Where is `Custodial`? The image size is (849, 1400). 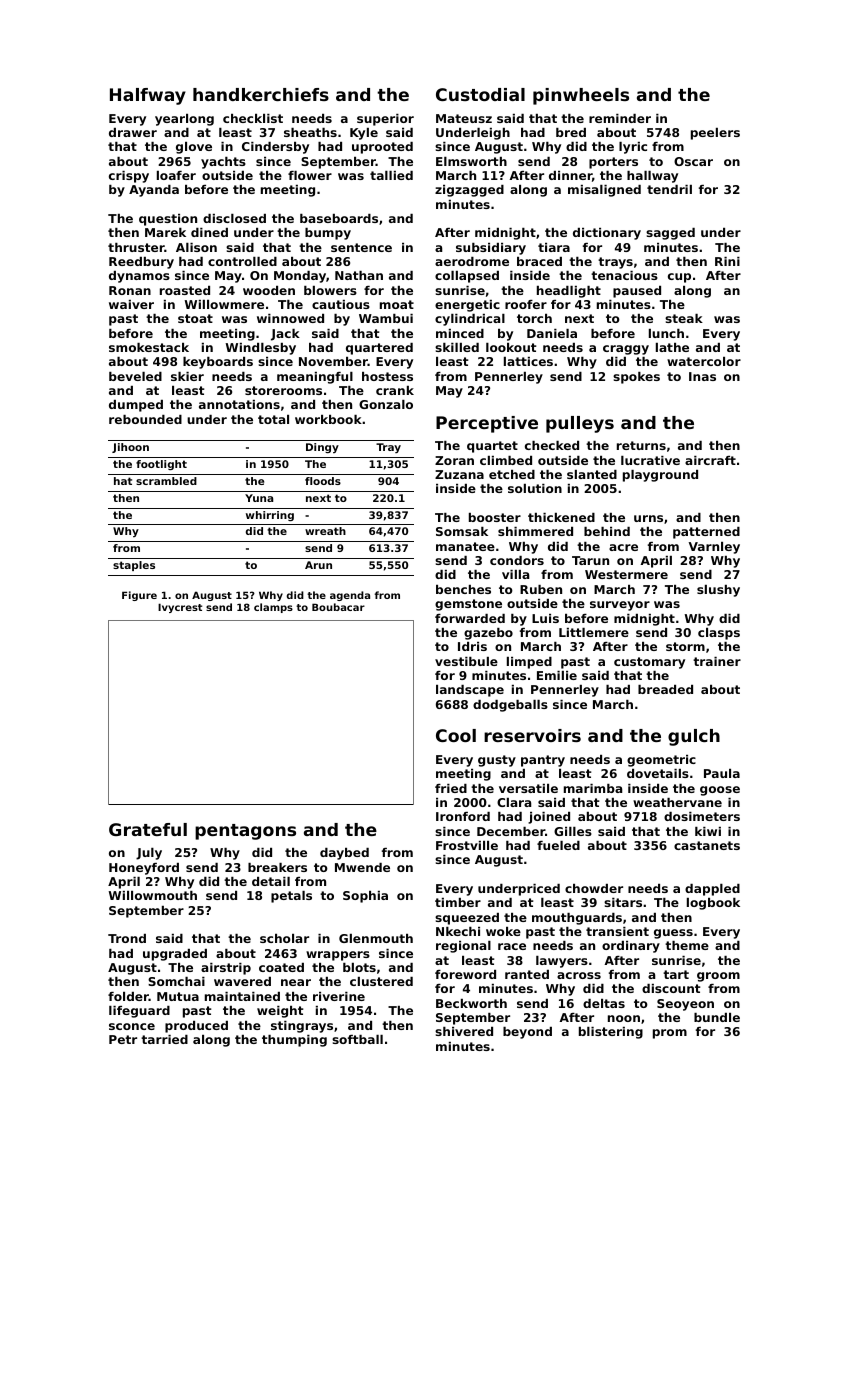
Custodial is located at coordinates (480, 94).
